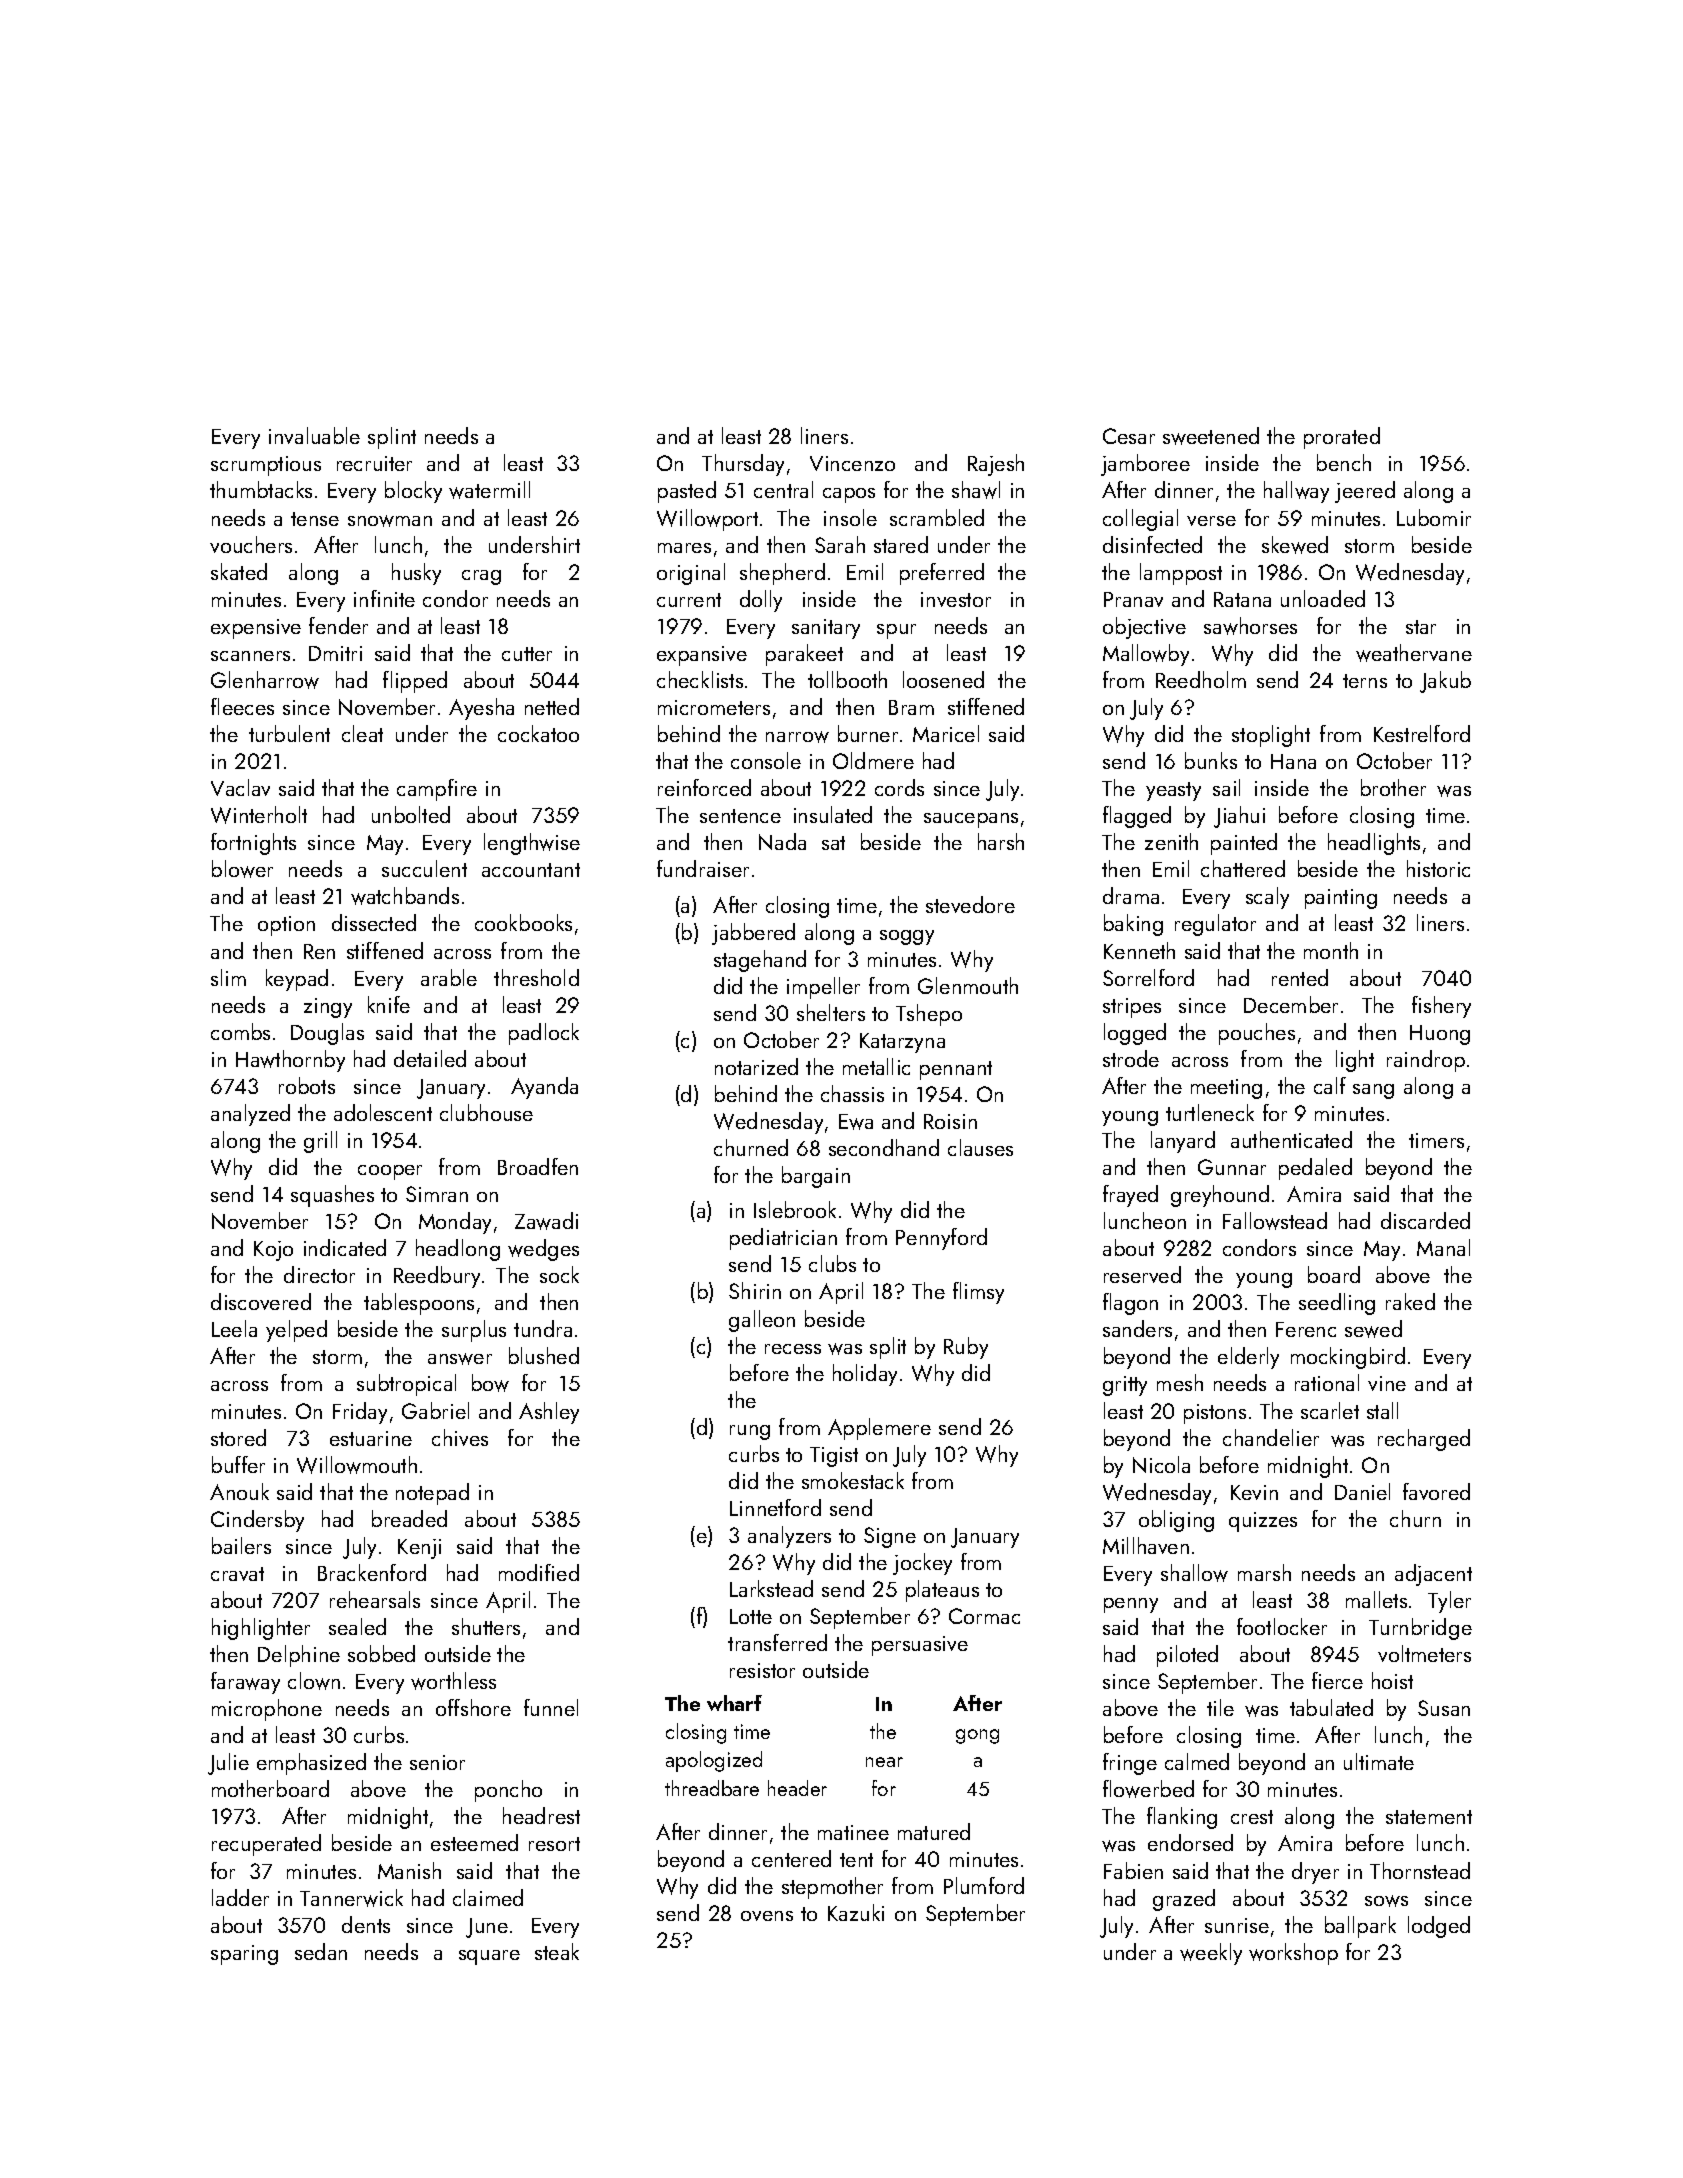 Image resolution: width=1683 pixels, height=2178 pixels. What do you see at coordinates (899, 787) in the document?
I see `cords` at bounding box center [899, 787].
